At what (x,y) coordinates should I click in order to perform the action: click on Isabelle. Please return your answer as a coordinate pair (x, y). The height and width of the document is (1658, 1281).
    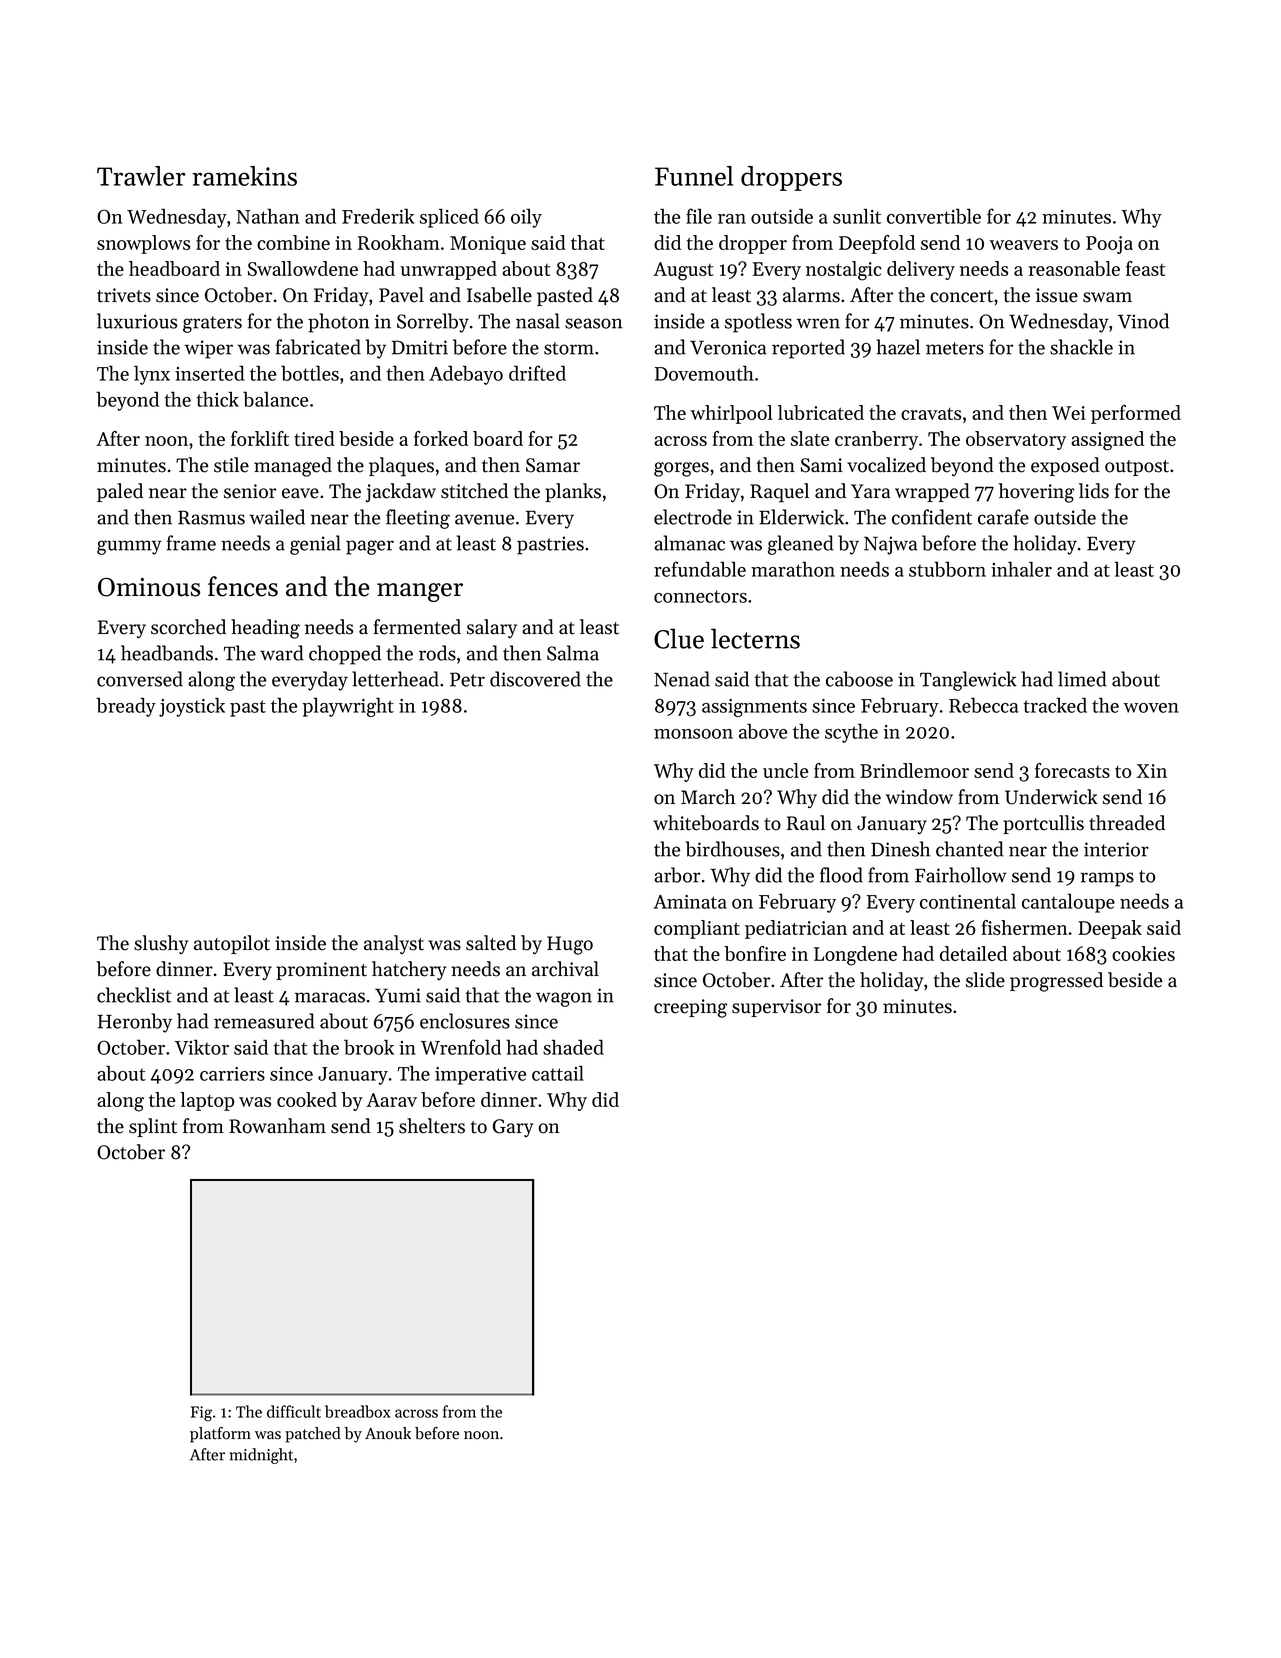
    Looking at the image, I should click on (499, 295).
